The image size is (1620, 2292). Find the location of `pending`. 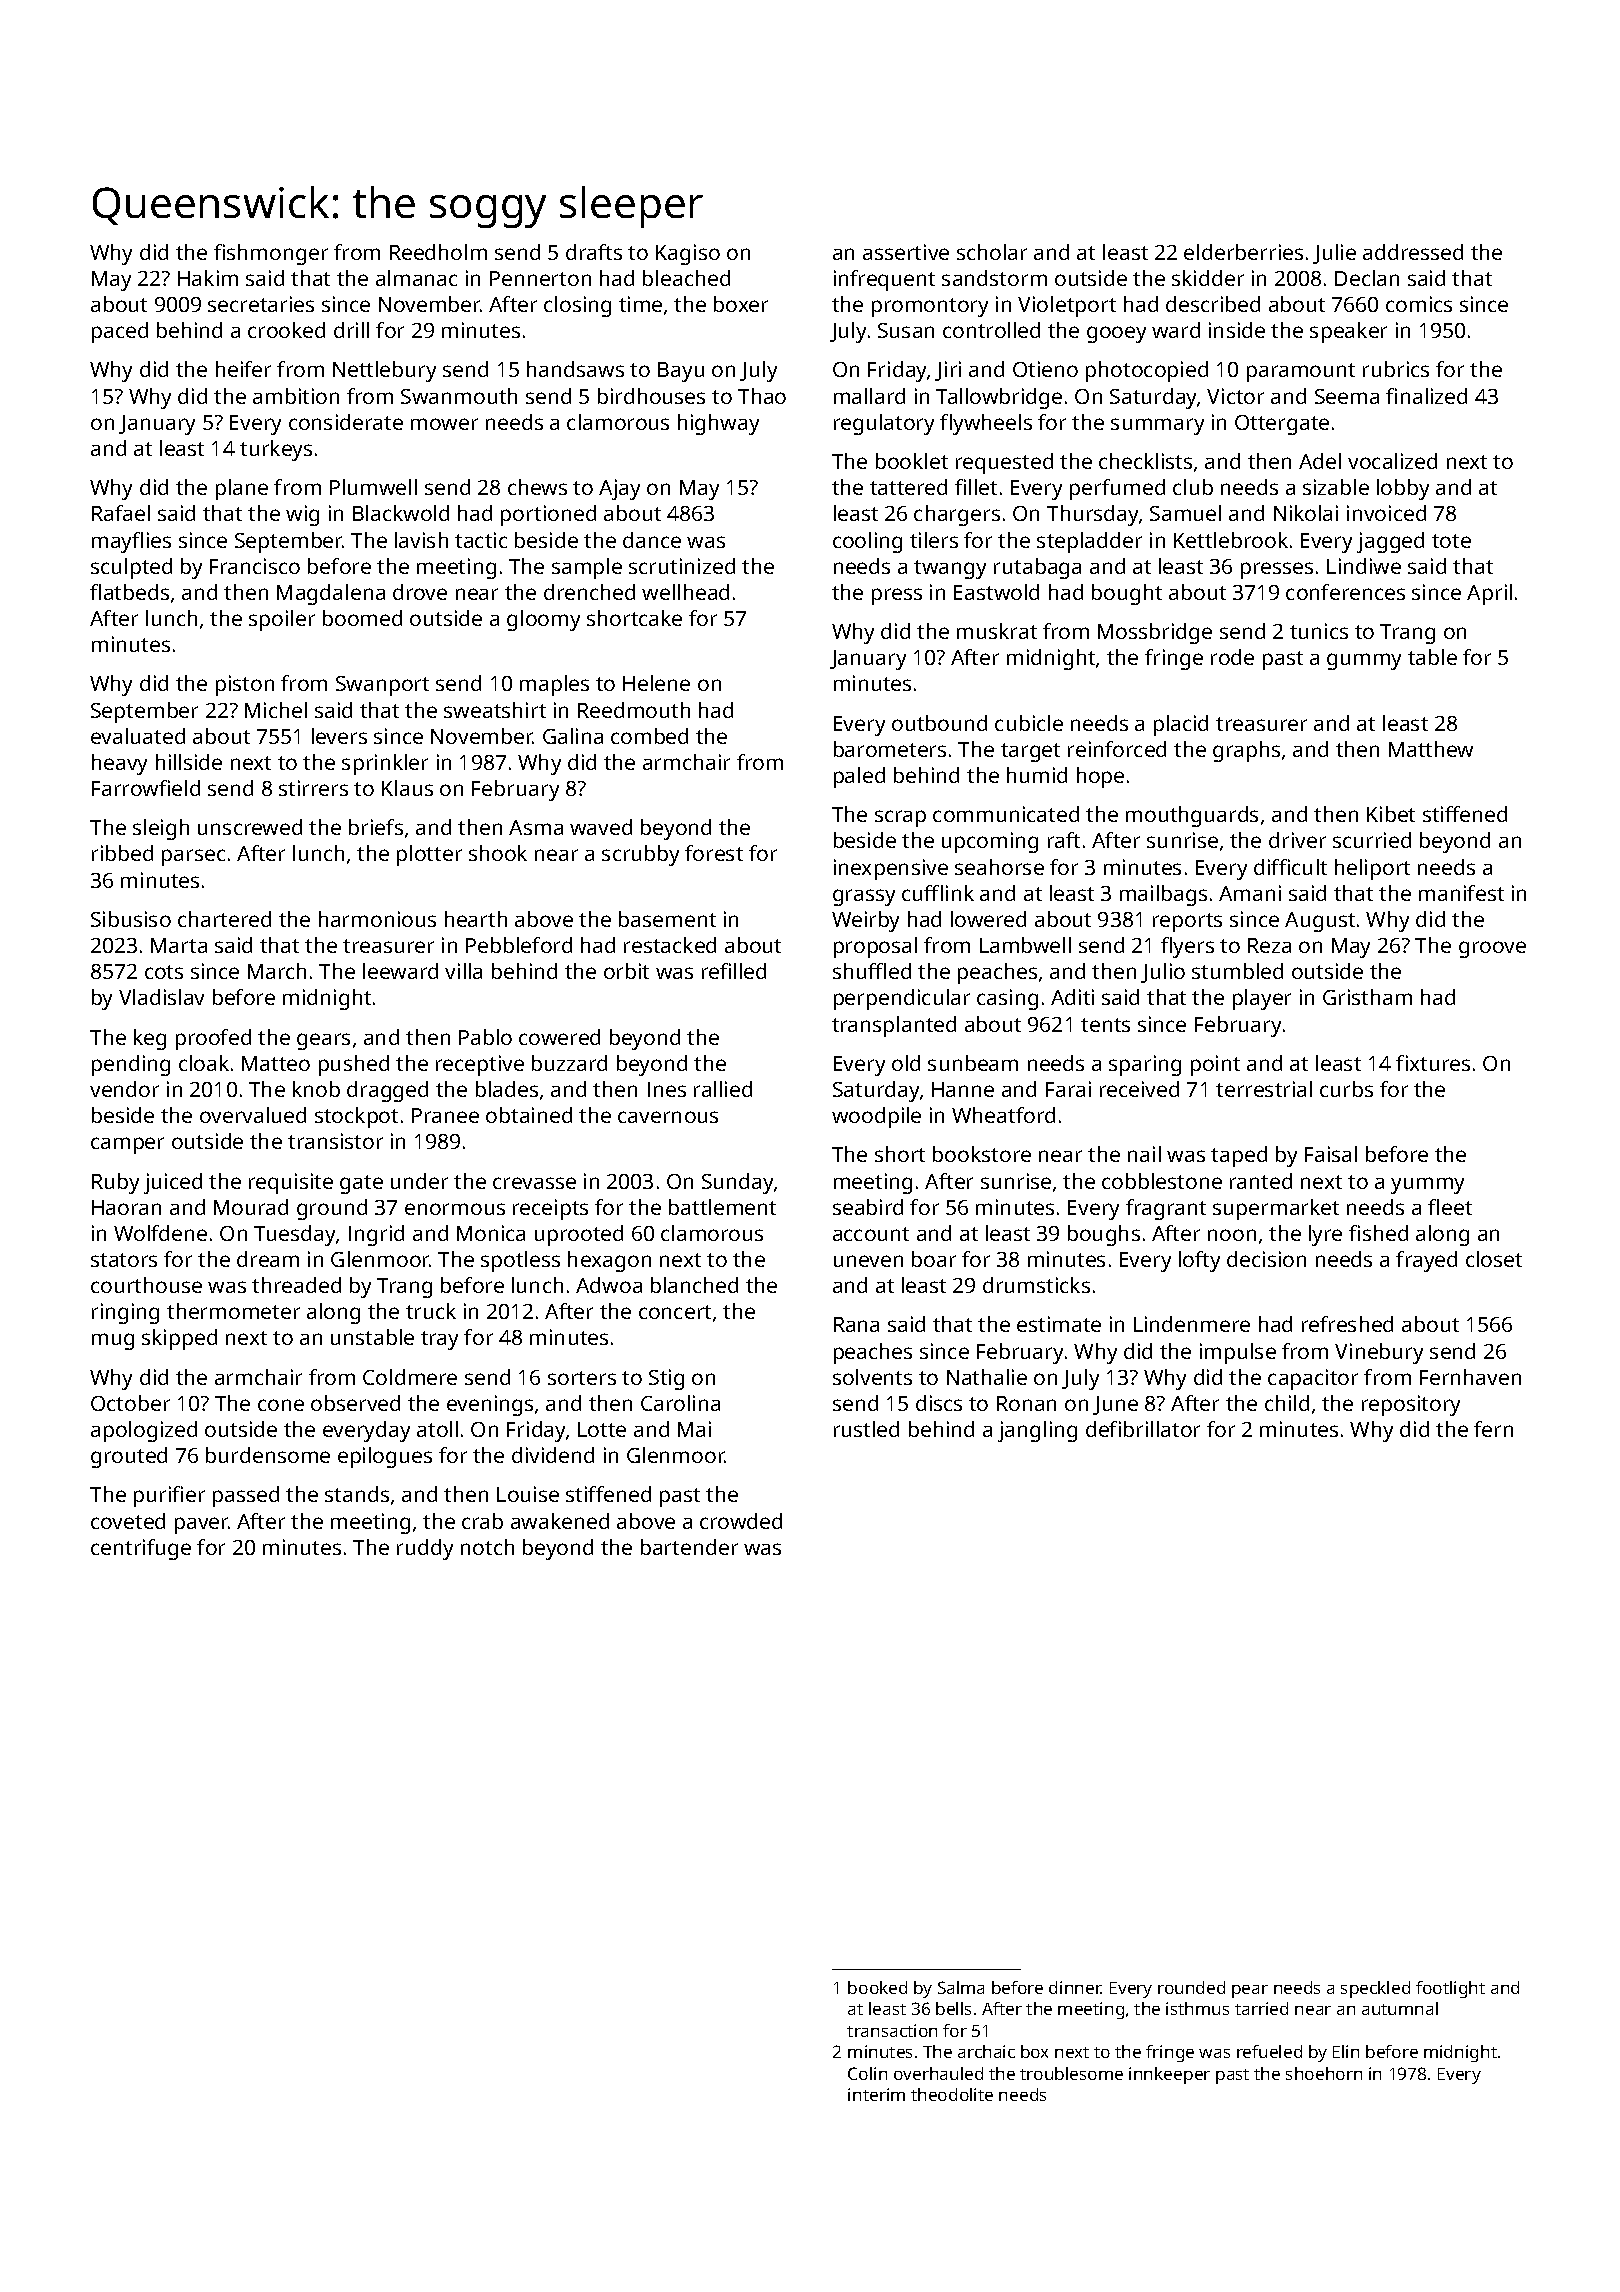

pending is located at coordinates (131, 1065).
